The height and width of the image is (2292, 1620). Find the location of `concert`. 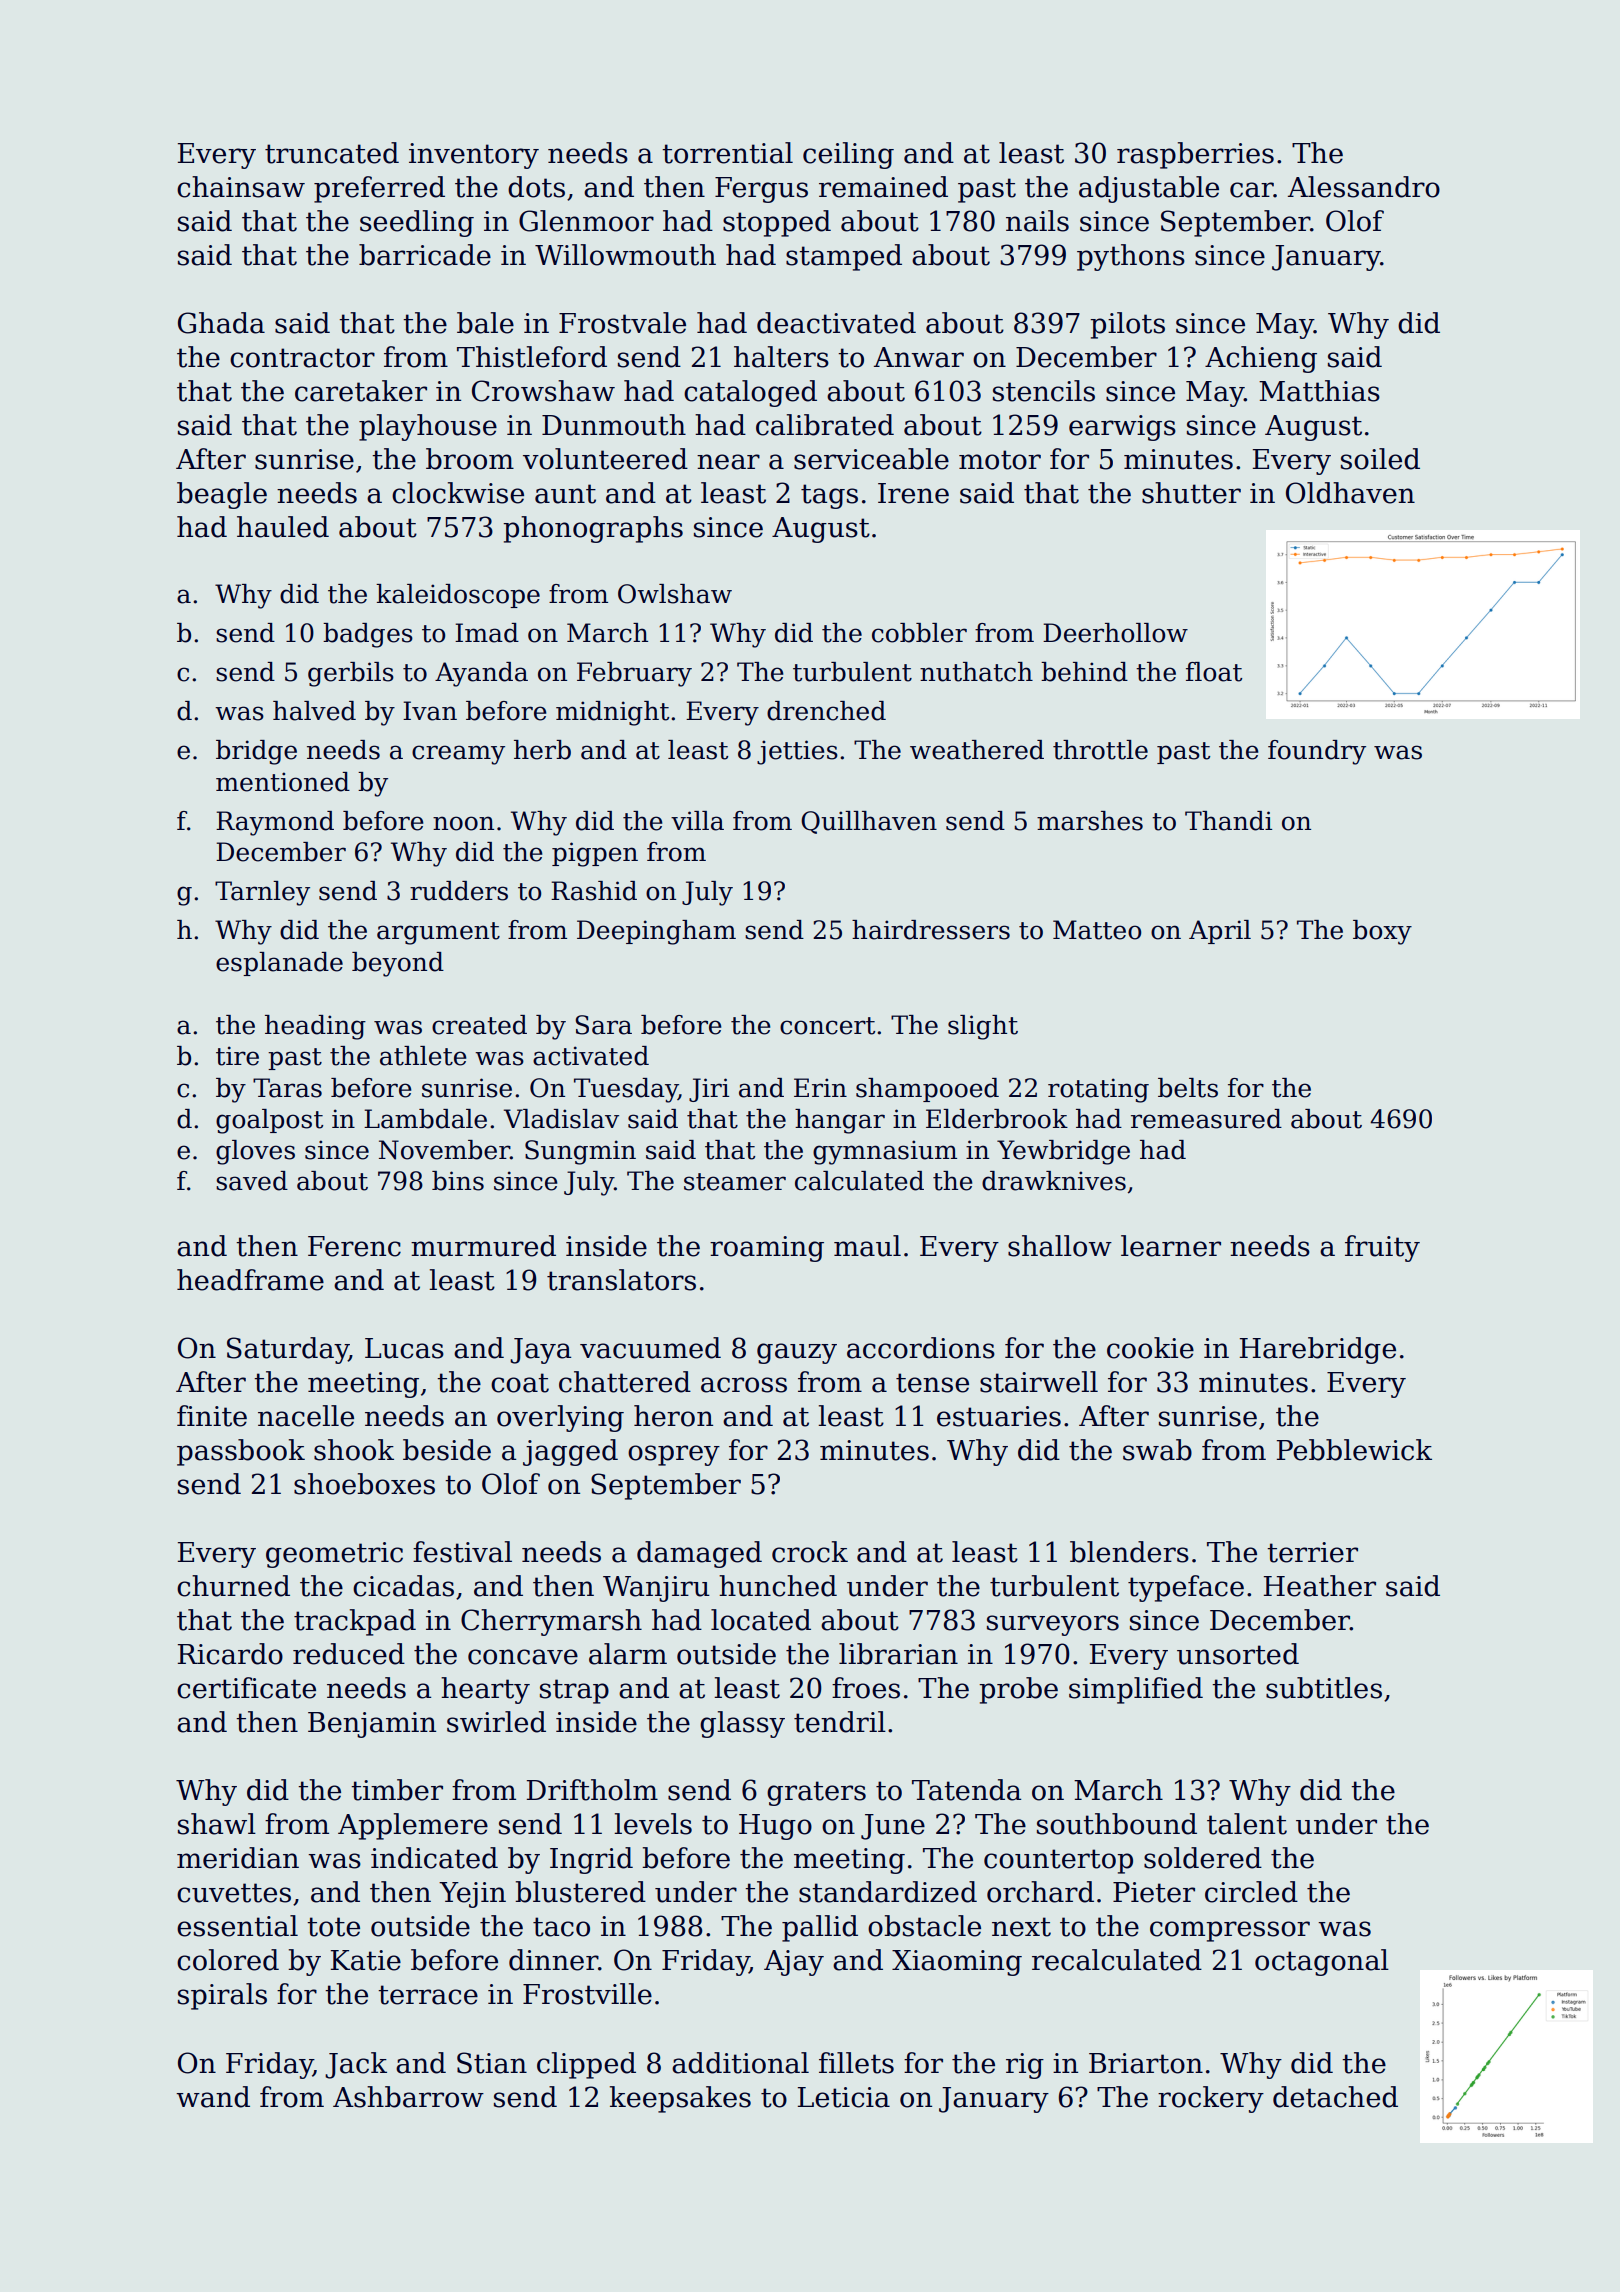

concert is located at coordinates (827, 1026).
